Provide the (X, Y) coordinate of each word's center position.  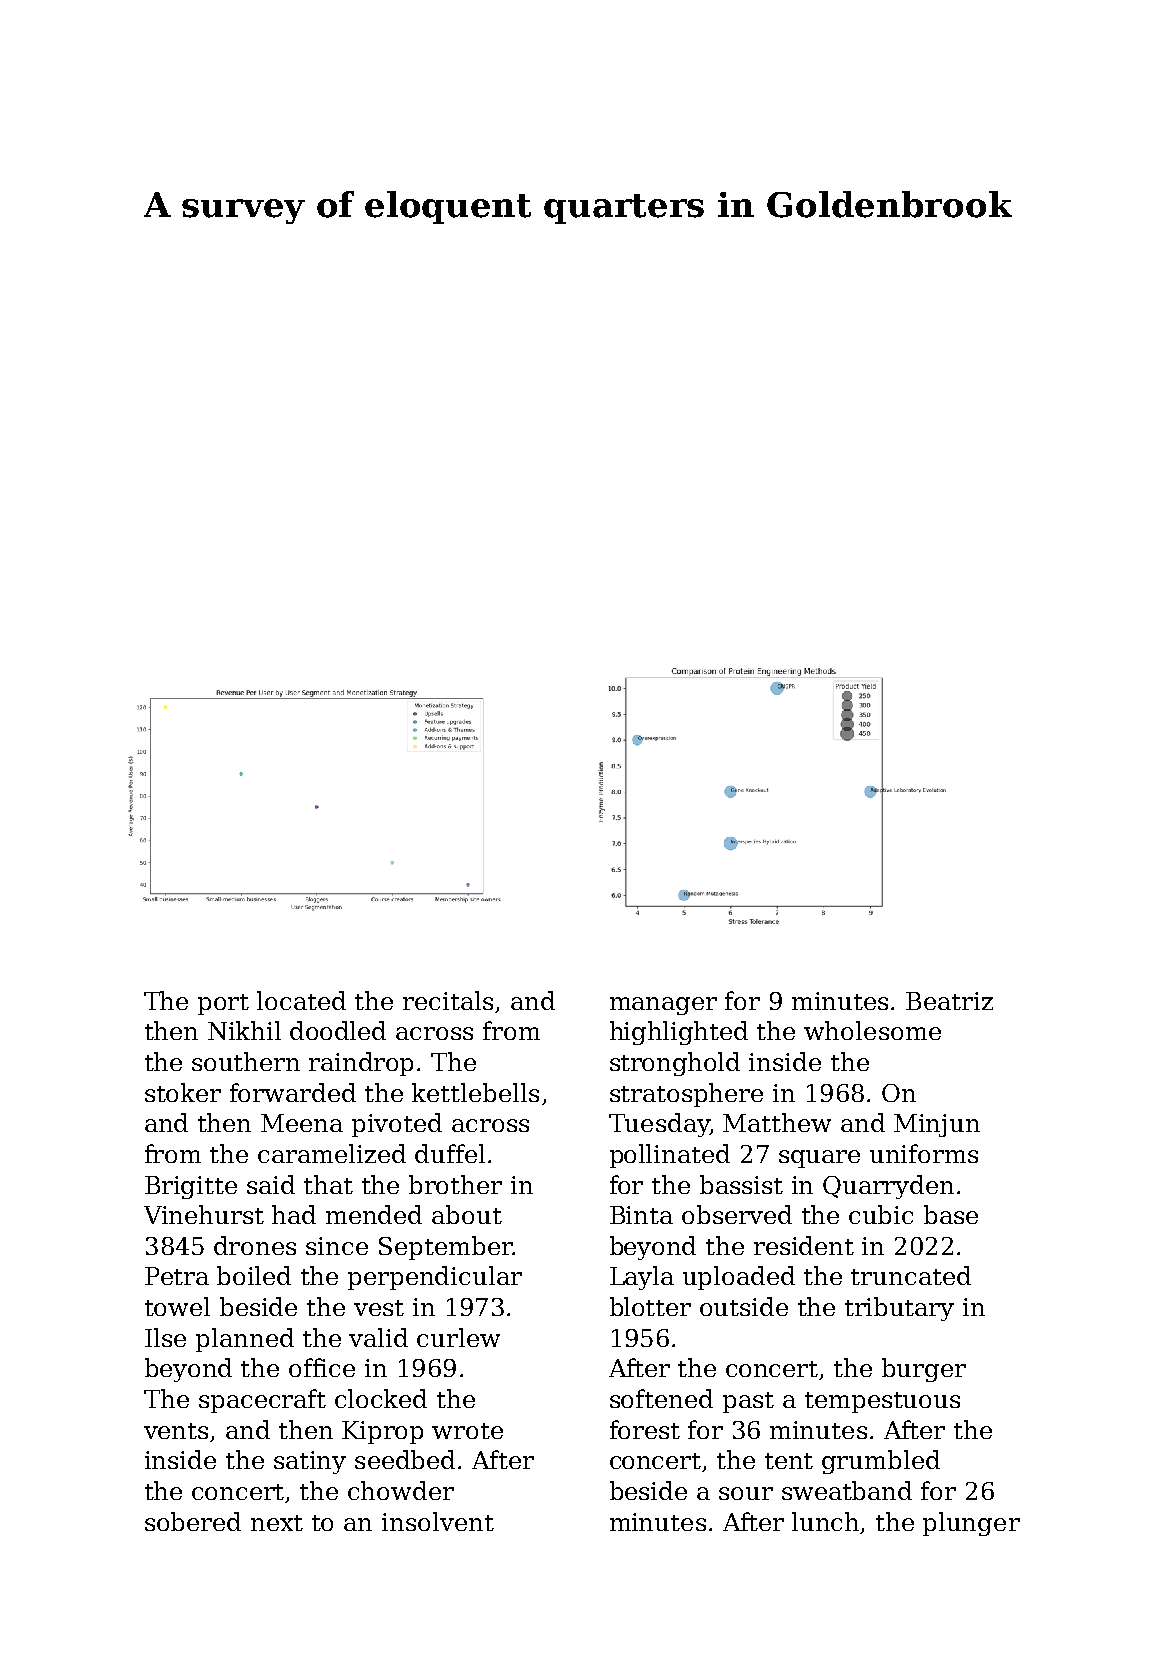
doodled (338, 1030)
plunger (971, 1524)
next (277, 1523)
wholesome (872, 1030)
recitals (448, 1000)
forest (645, 1429)
